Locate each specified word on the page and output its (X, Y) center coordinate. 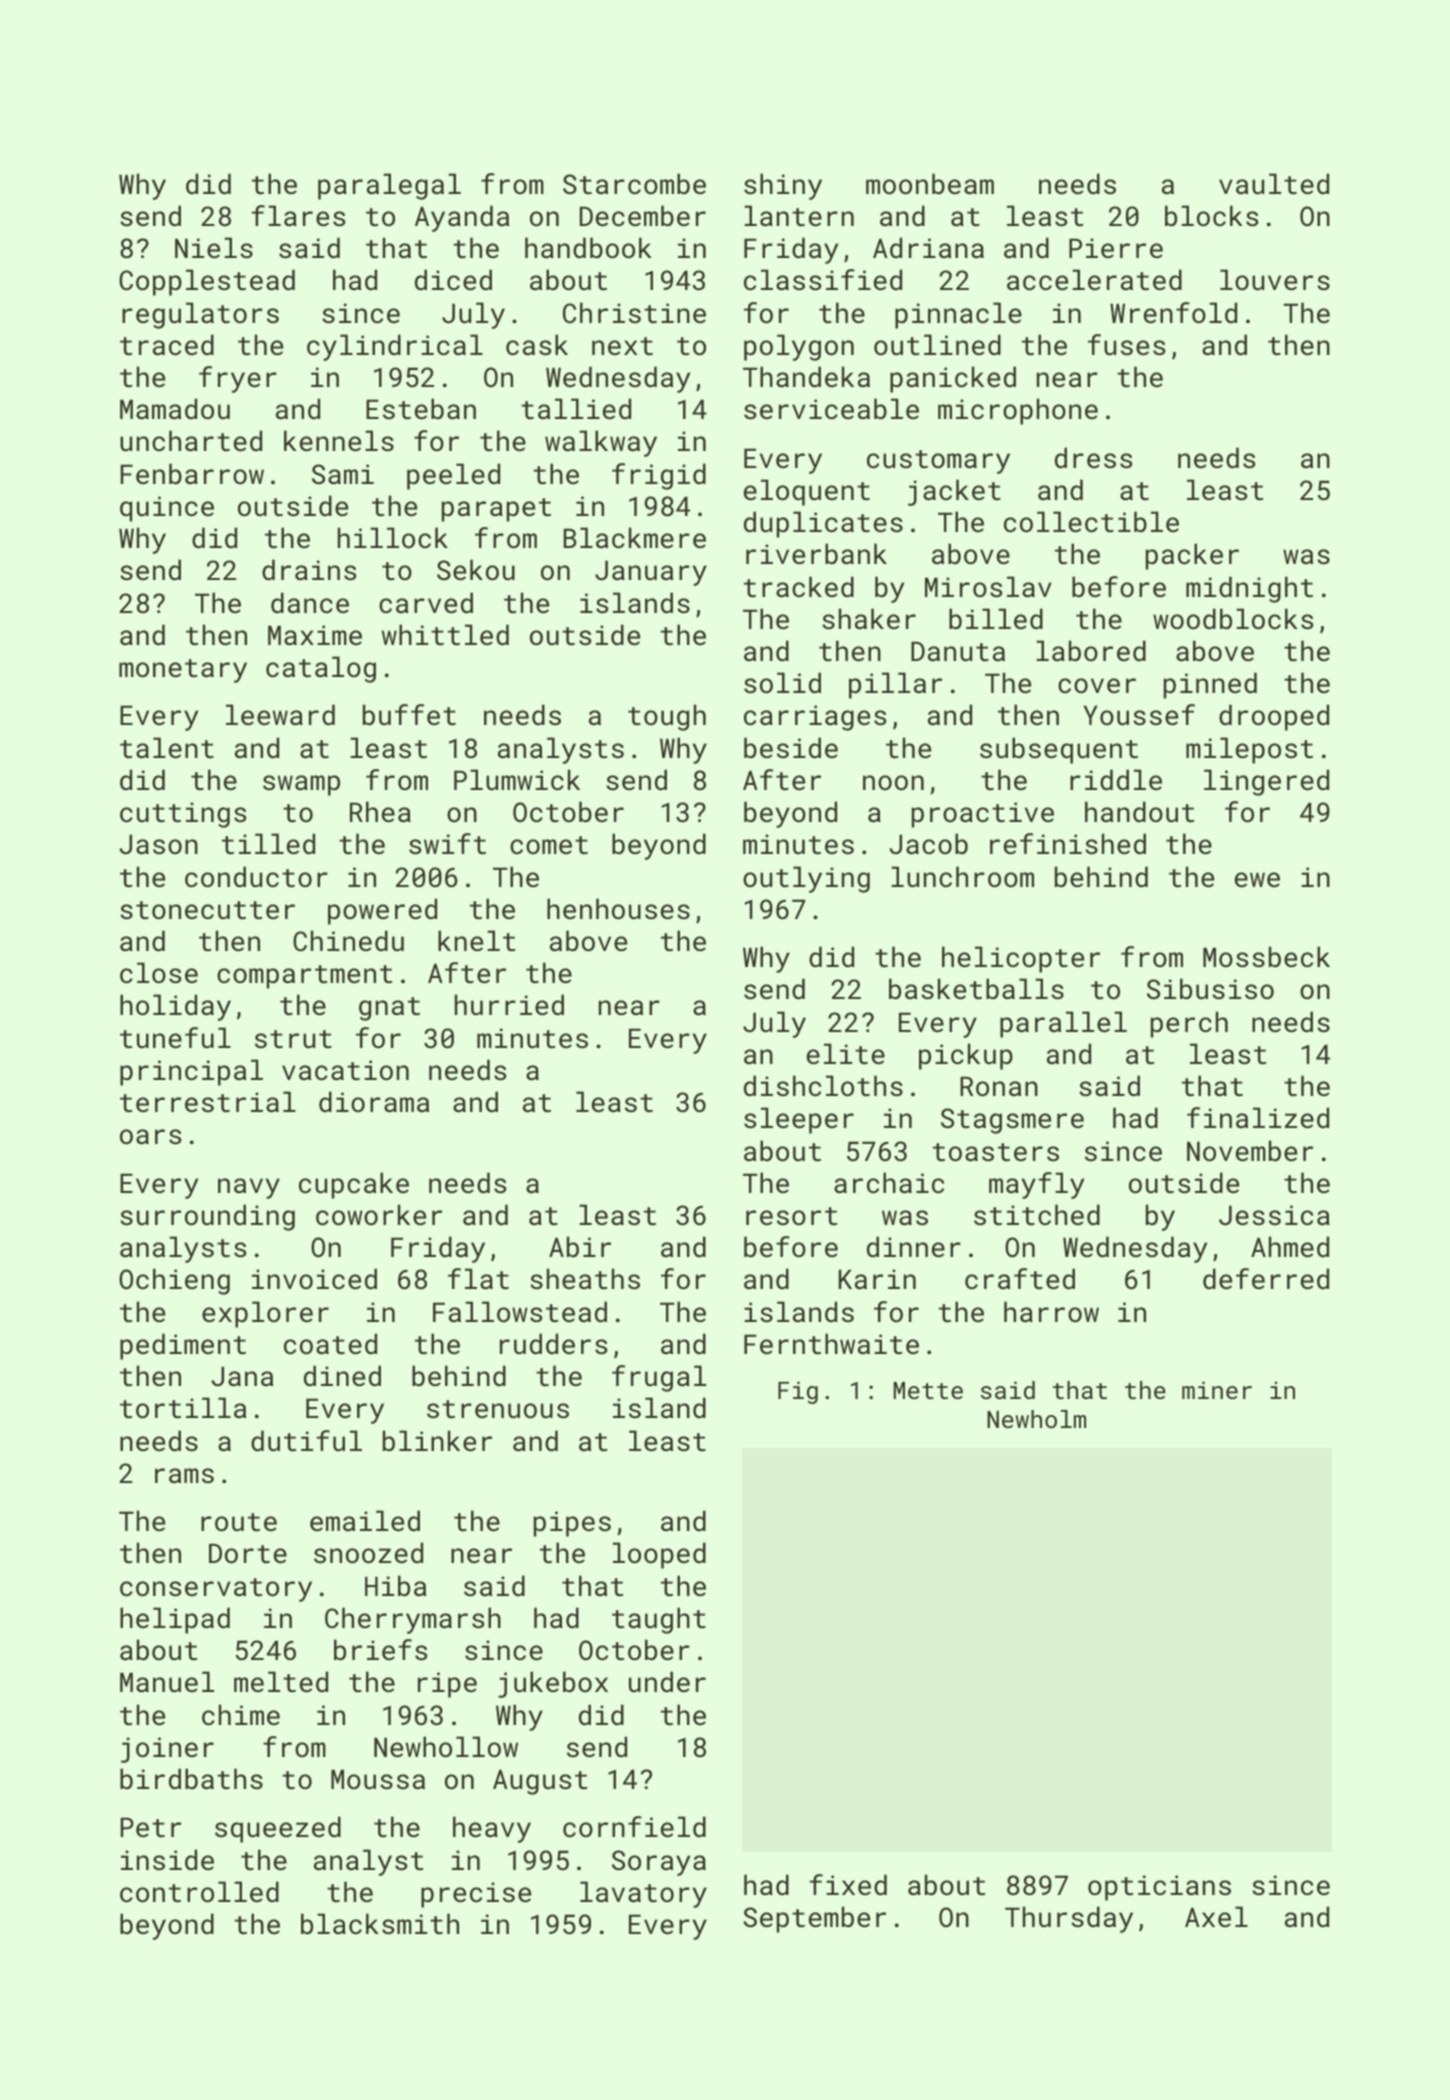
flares (298, 215)
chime (241, 1714)
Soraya (659, 1863)
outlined (937, 345)
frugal (659, 1378)
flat (478, 1278)
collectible (1091, 521)
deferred (1266, 1278)
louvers (1275, 279)
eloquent (807, 492)
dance (310, 602)
